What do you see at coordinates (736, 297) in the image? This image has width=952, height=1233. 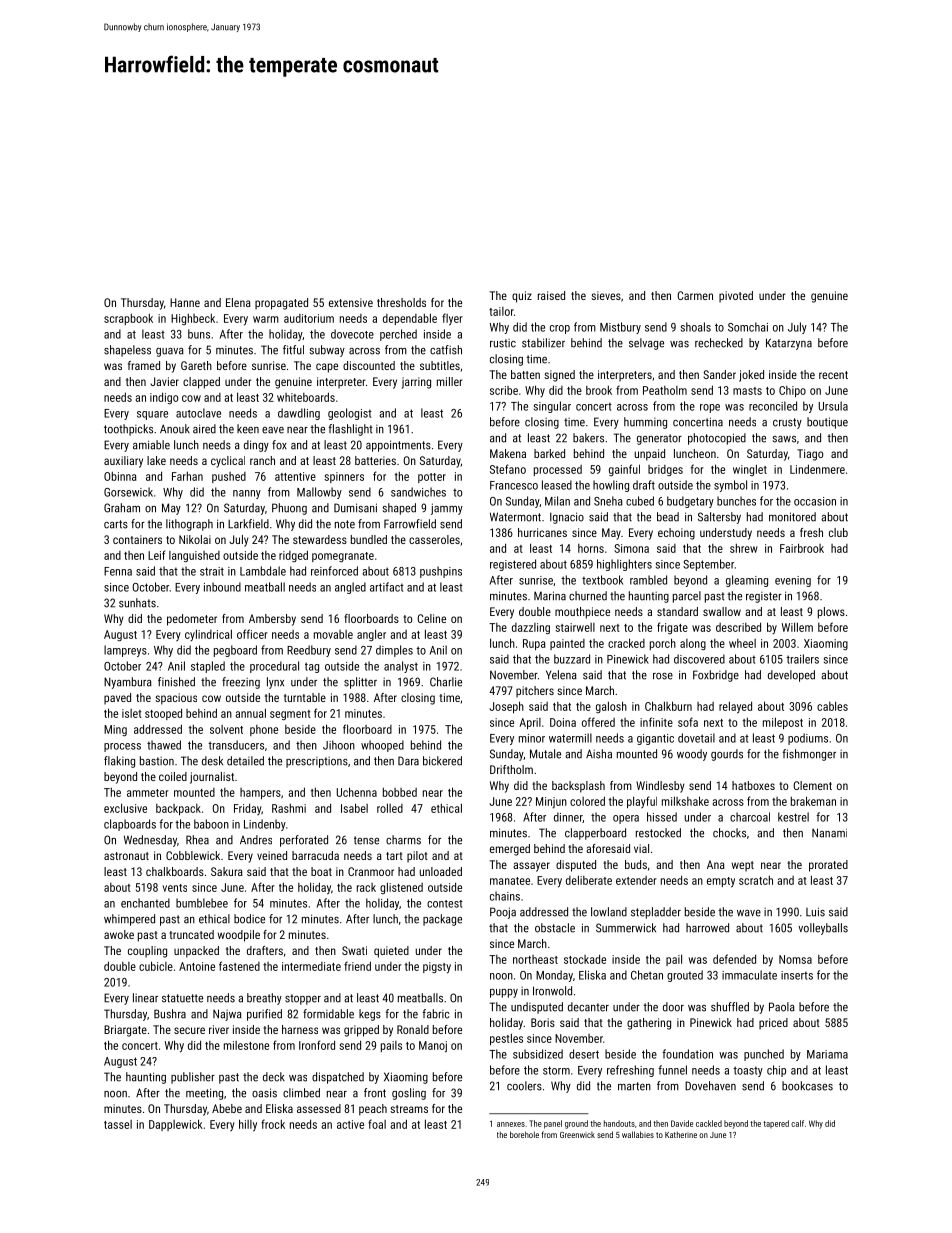 I see `pivoted` at bounding box center [736, 297].
